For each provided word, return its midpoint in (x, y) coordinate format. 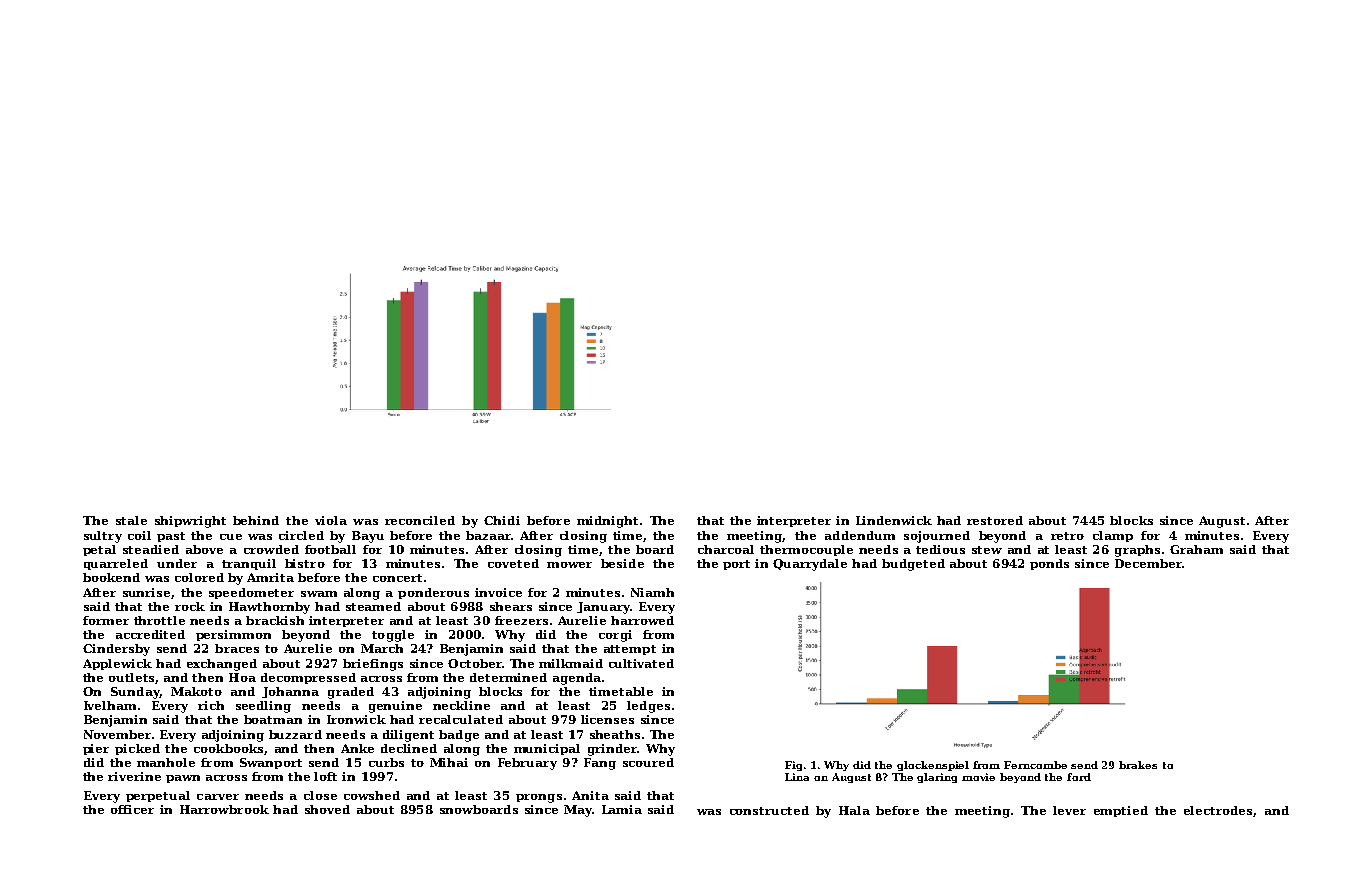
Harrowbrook (224, 809)
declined (409, 748)
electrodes (1218, 810)
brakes (1138, 765)
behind (256, 520)
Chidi (502, 520)
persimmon (233, 635)
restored (995, 520)
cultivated (641, 663)
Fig (793, 766)
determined (508, 677)
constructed (769, 810)
